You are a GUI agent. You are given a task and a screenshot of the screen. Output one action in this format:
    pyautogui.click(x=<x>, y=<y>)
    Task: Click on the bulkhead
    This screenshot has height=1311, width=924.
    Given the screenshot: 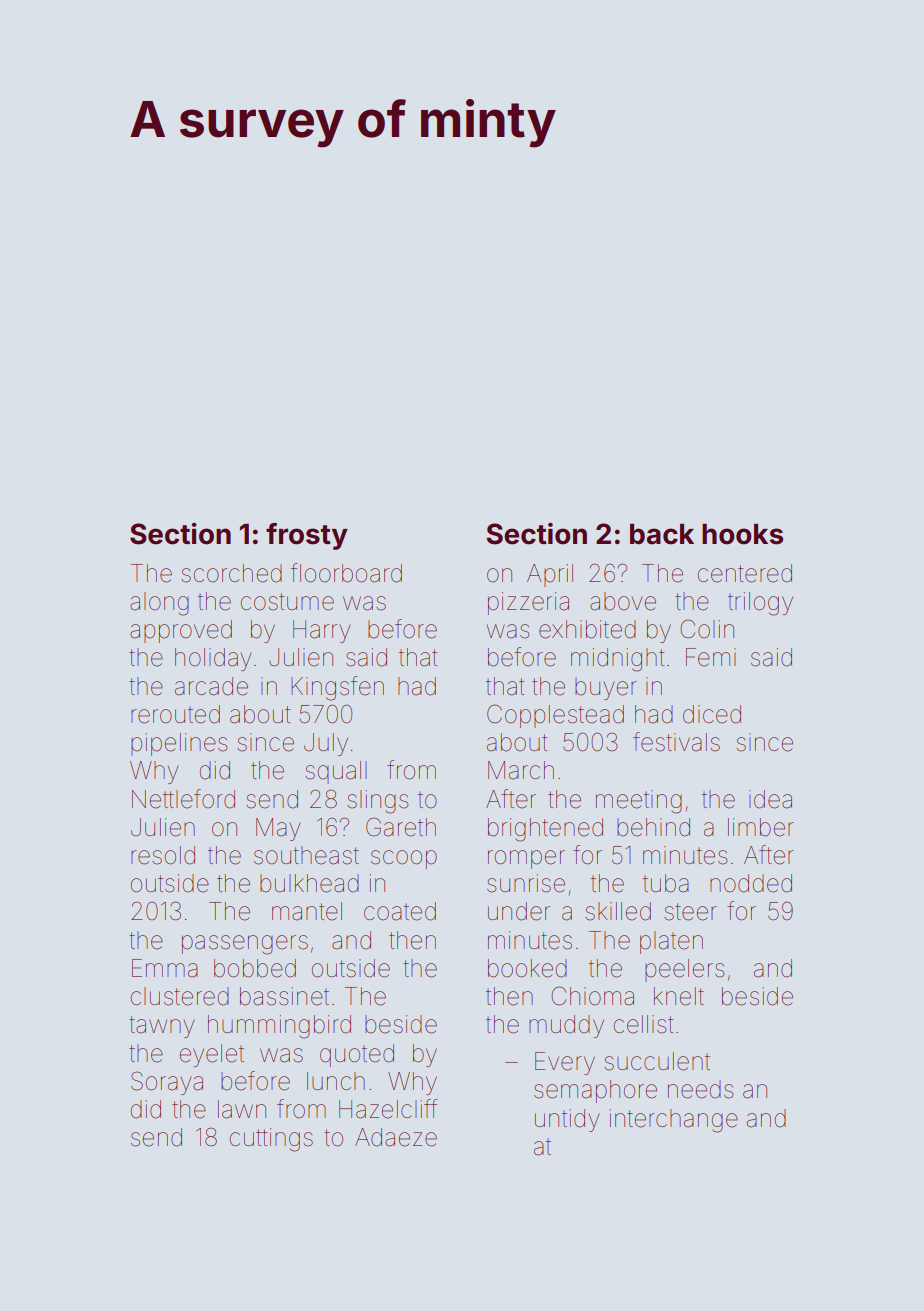 What is the action you would take?
    pyautogui.click(x=309, y=883)
